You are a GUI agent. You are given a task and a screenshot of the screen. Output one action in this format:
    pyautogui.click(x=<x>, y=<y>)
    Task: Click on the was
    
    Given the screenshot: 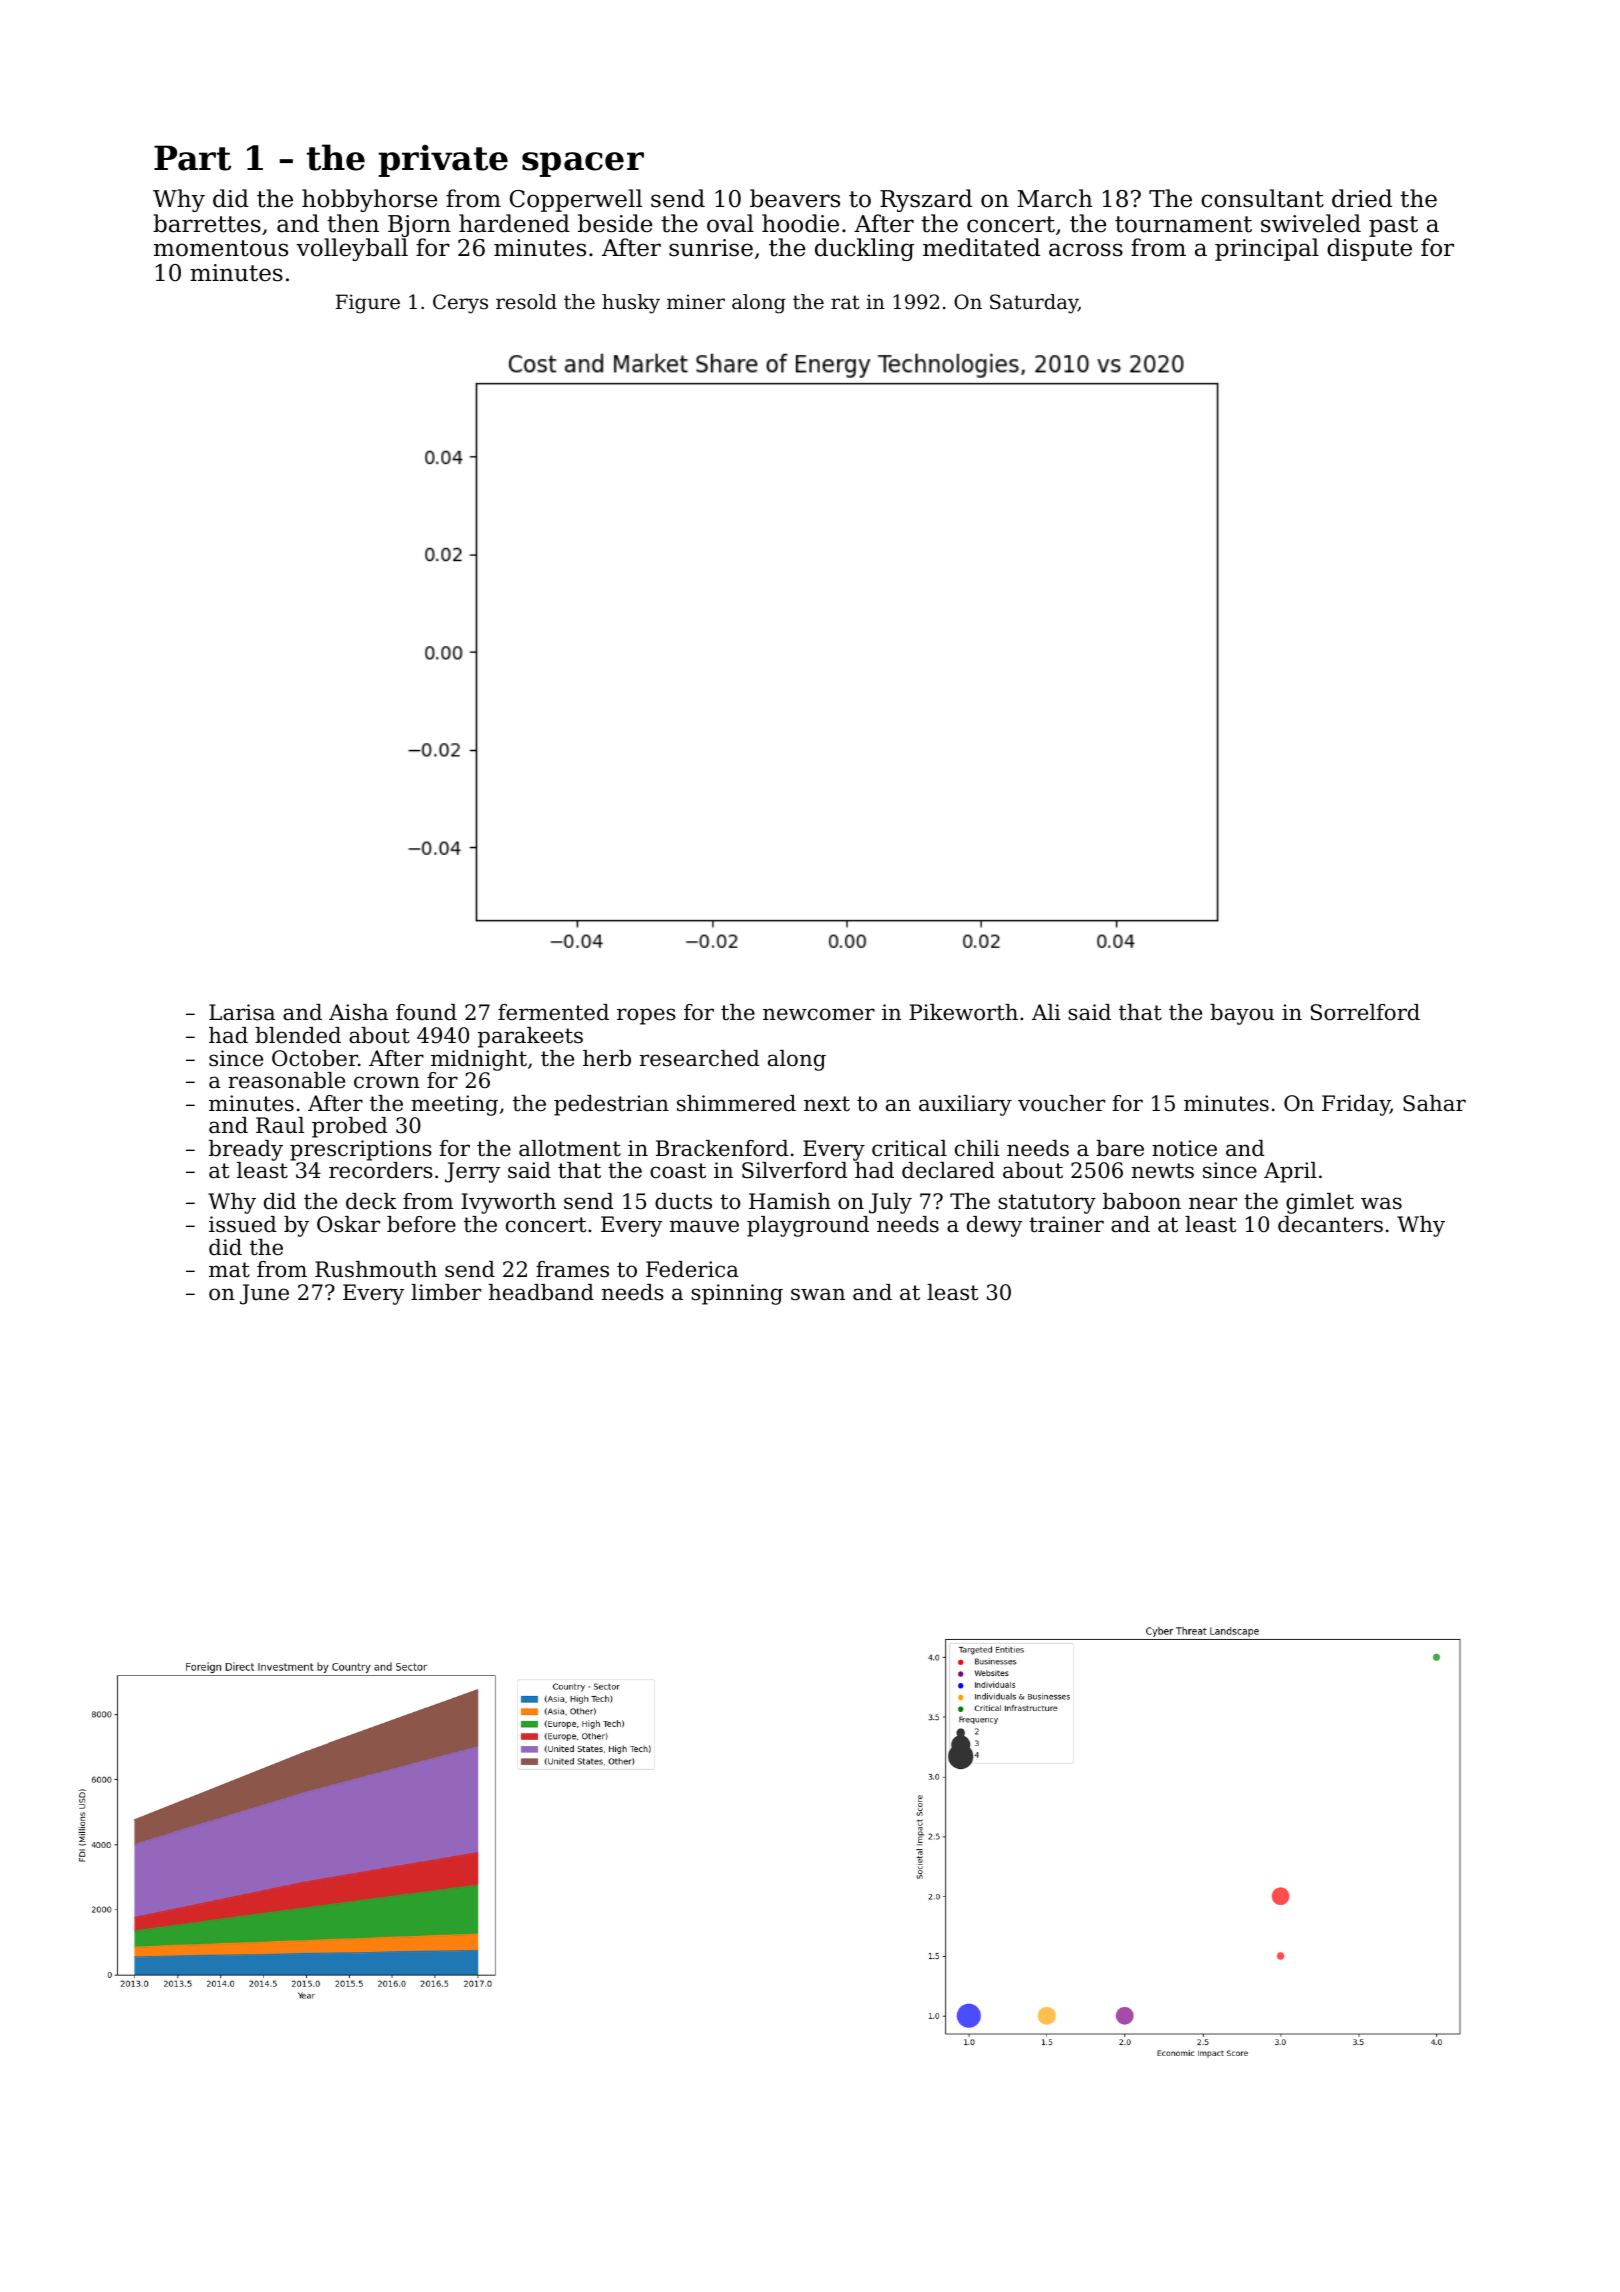 What is the action you would take?
    pyautogui.click(x=1381, y=1203)
